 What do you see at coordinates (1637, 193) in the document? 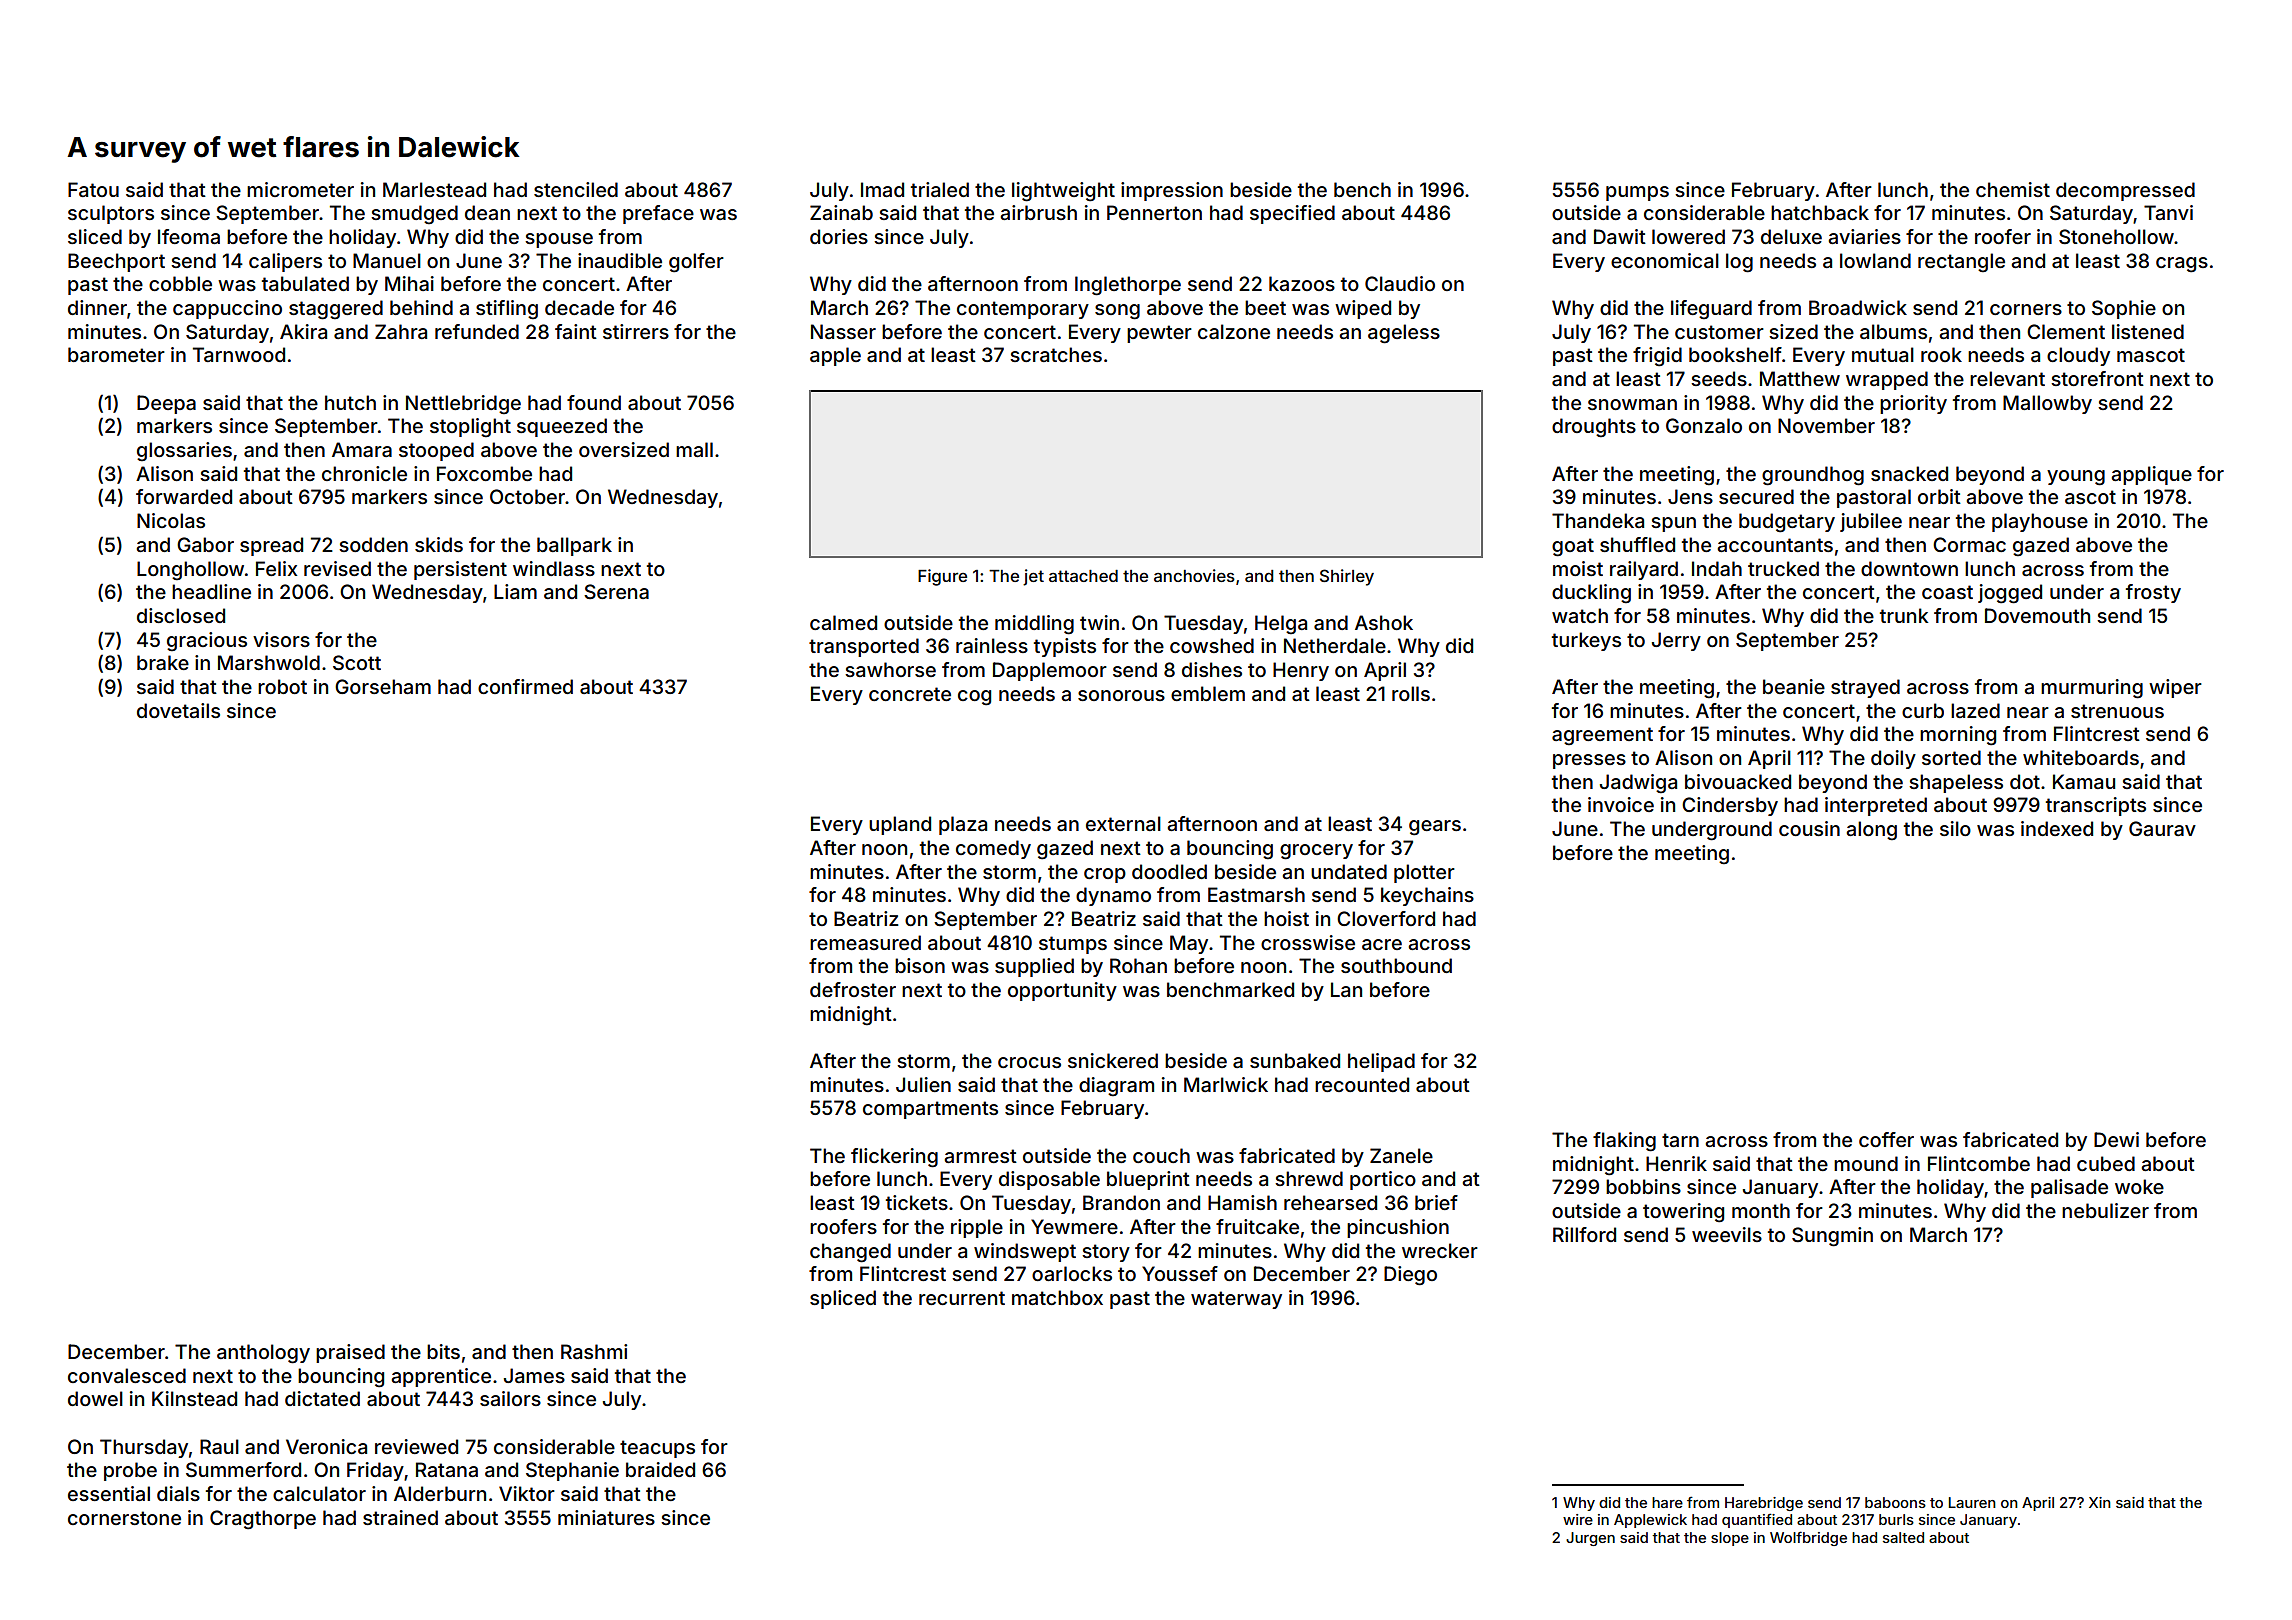
I see `pumps` at bounding box center [1637, 193].
